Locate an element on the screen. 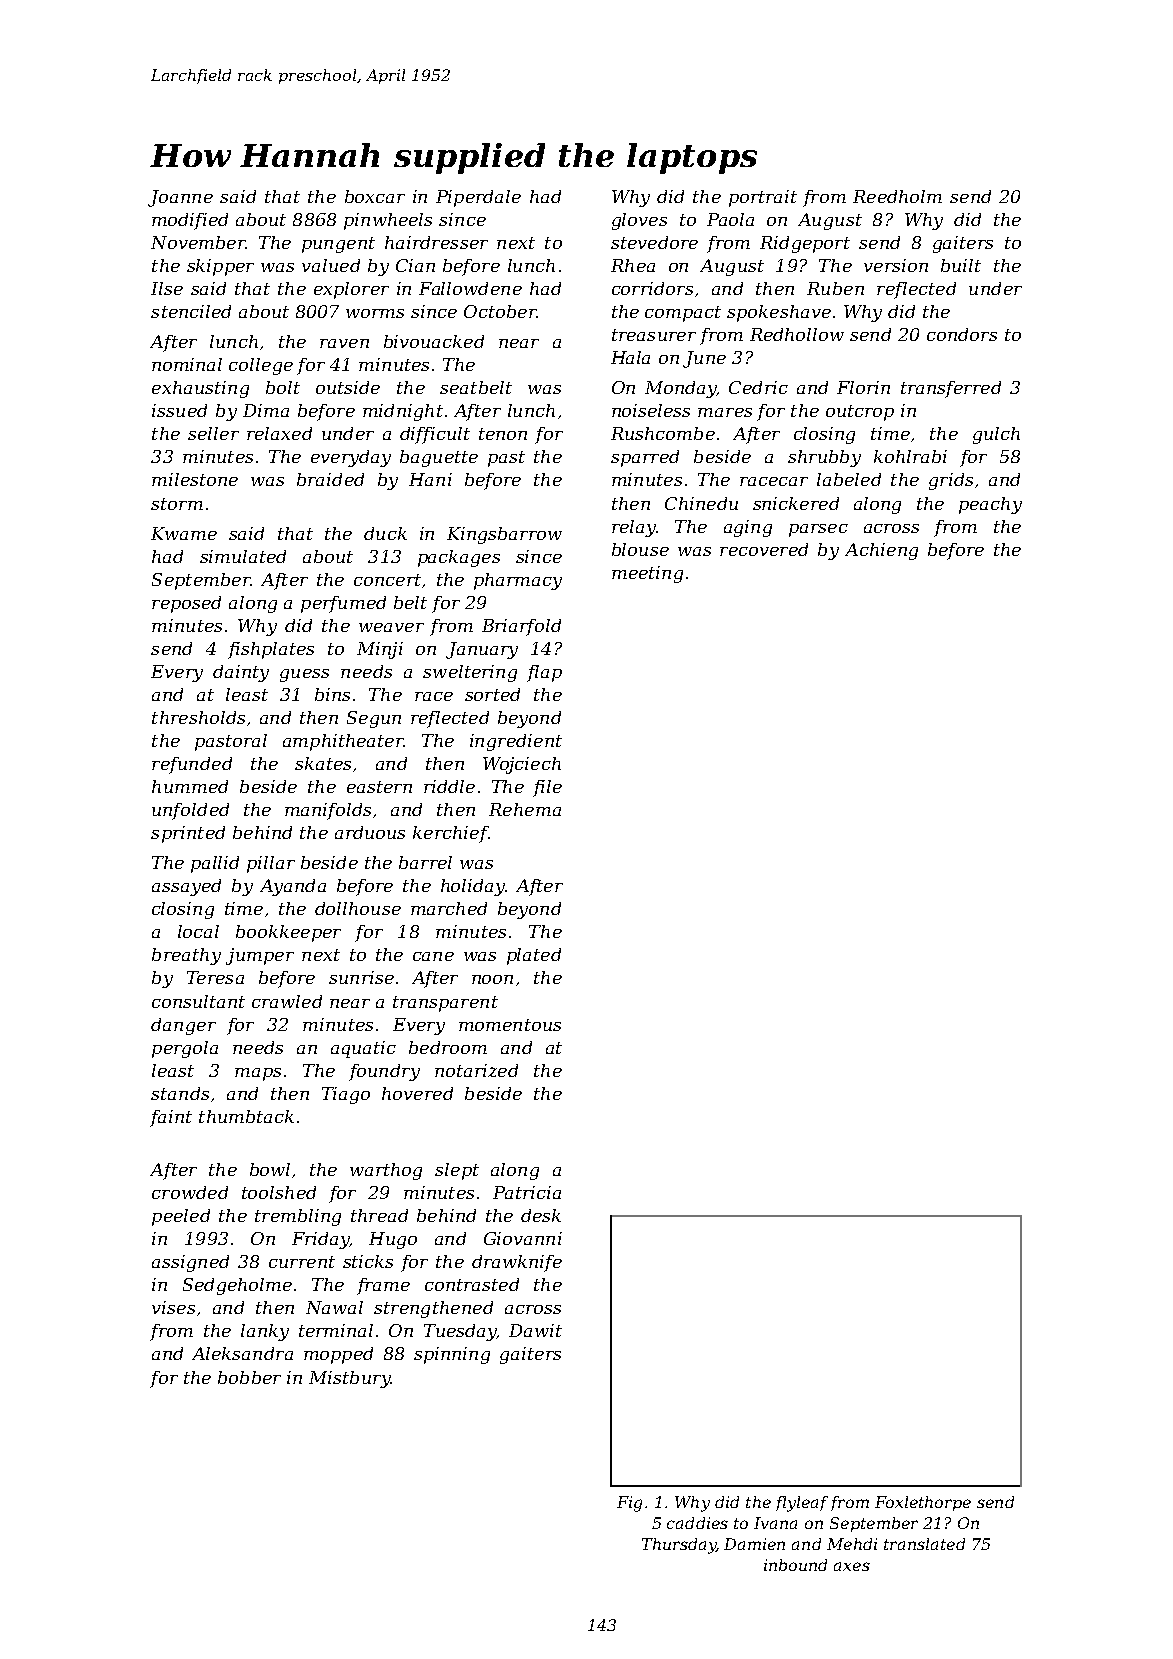  momentous is located at coordinates (510, 1025).
